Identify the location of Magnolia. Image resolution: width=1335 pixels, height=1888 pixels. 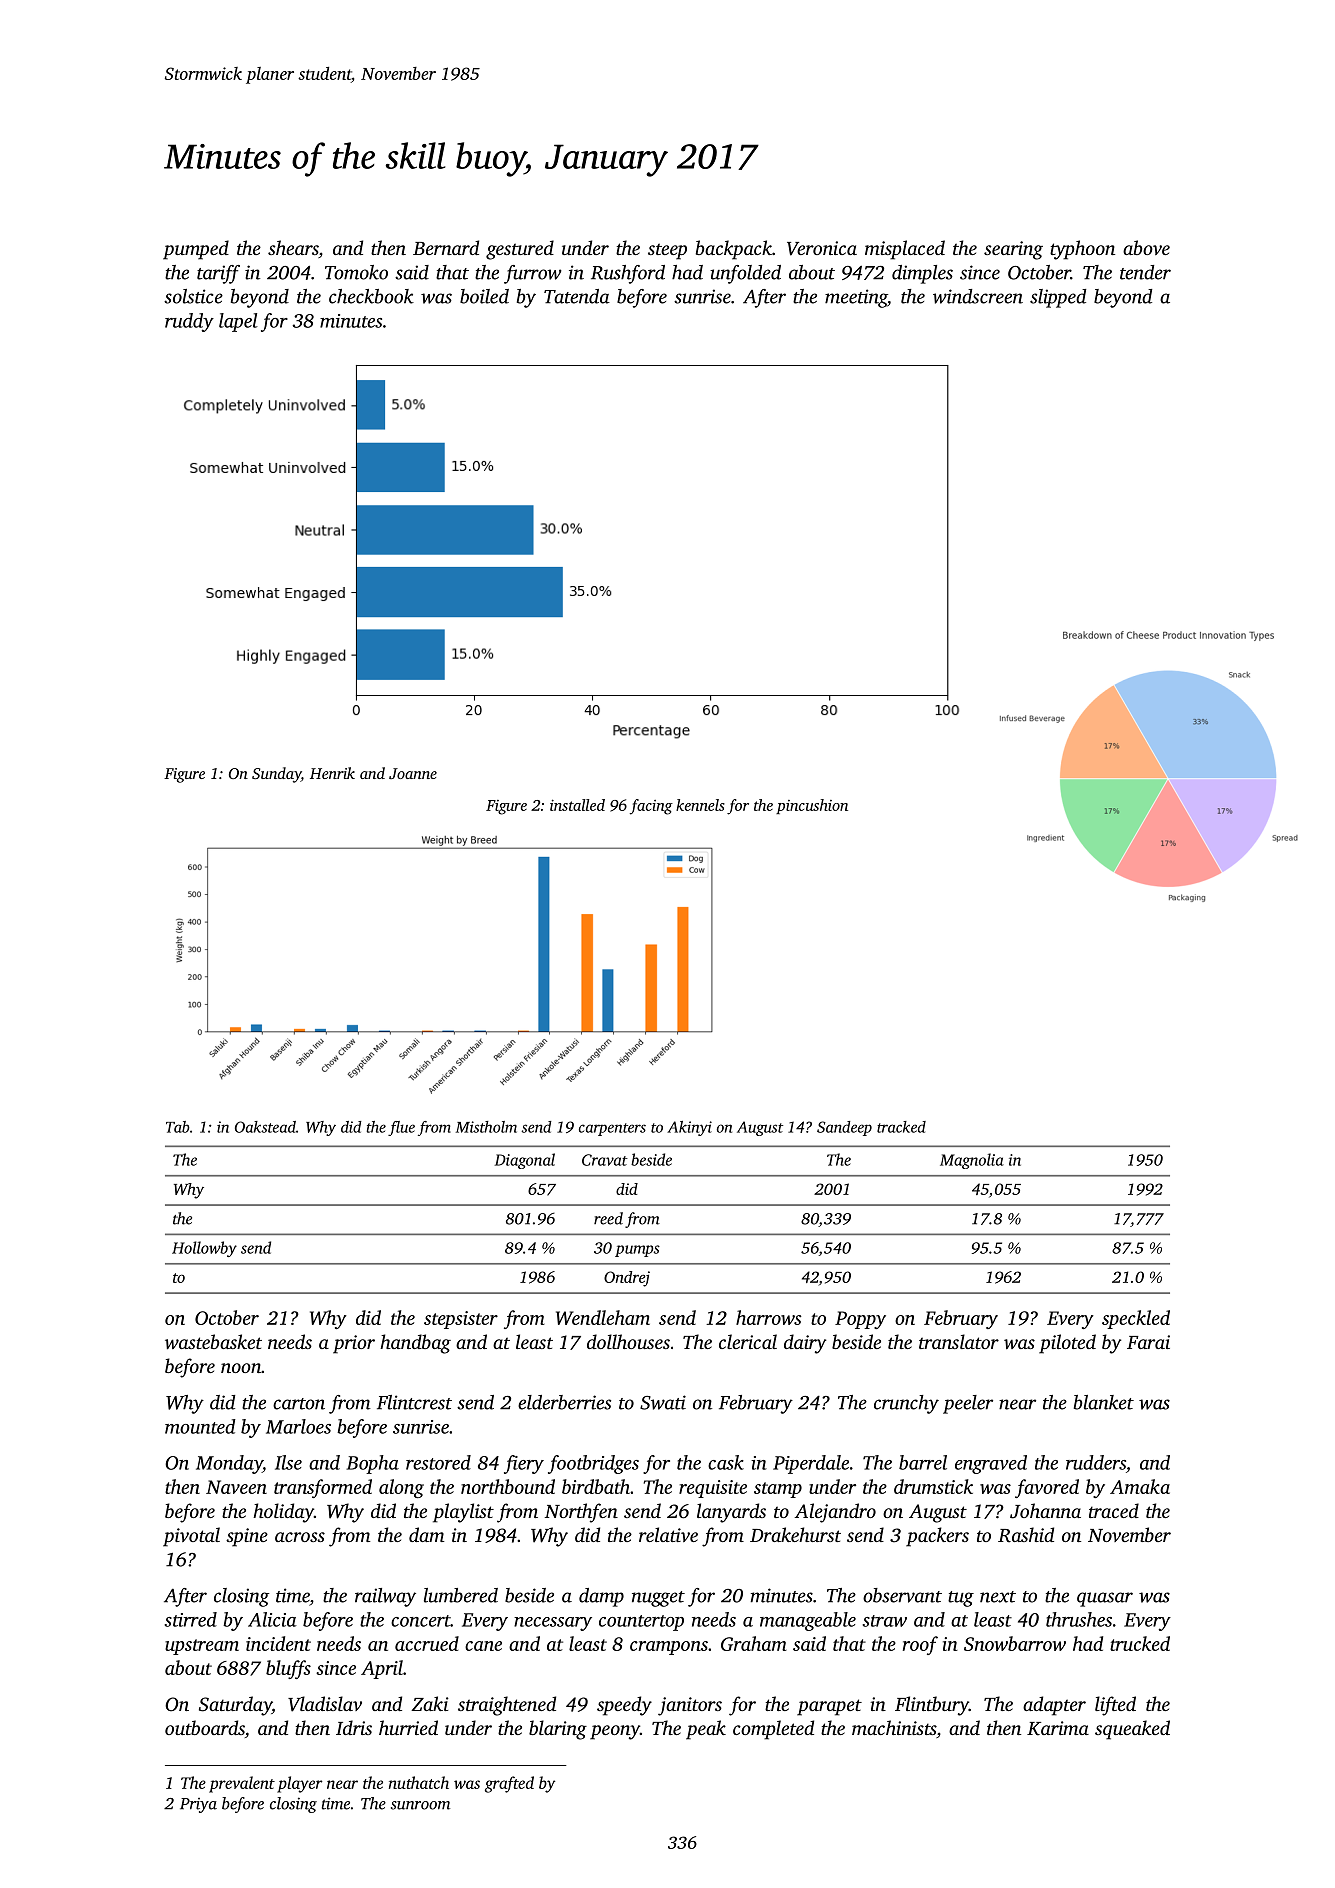
(972, 1161).
